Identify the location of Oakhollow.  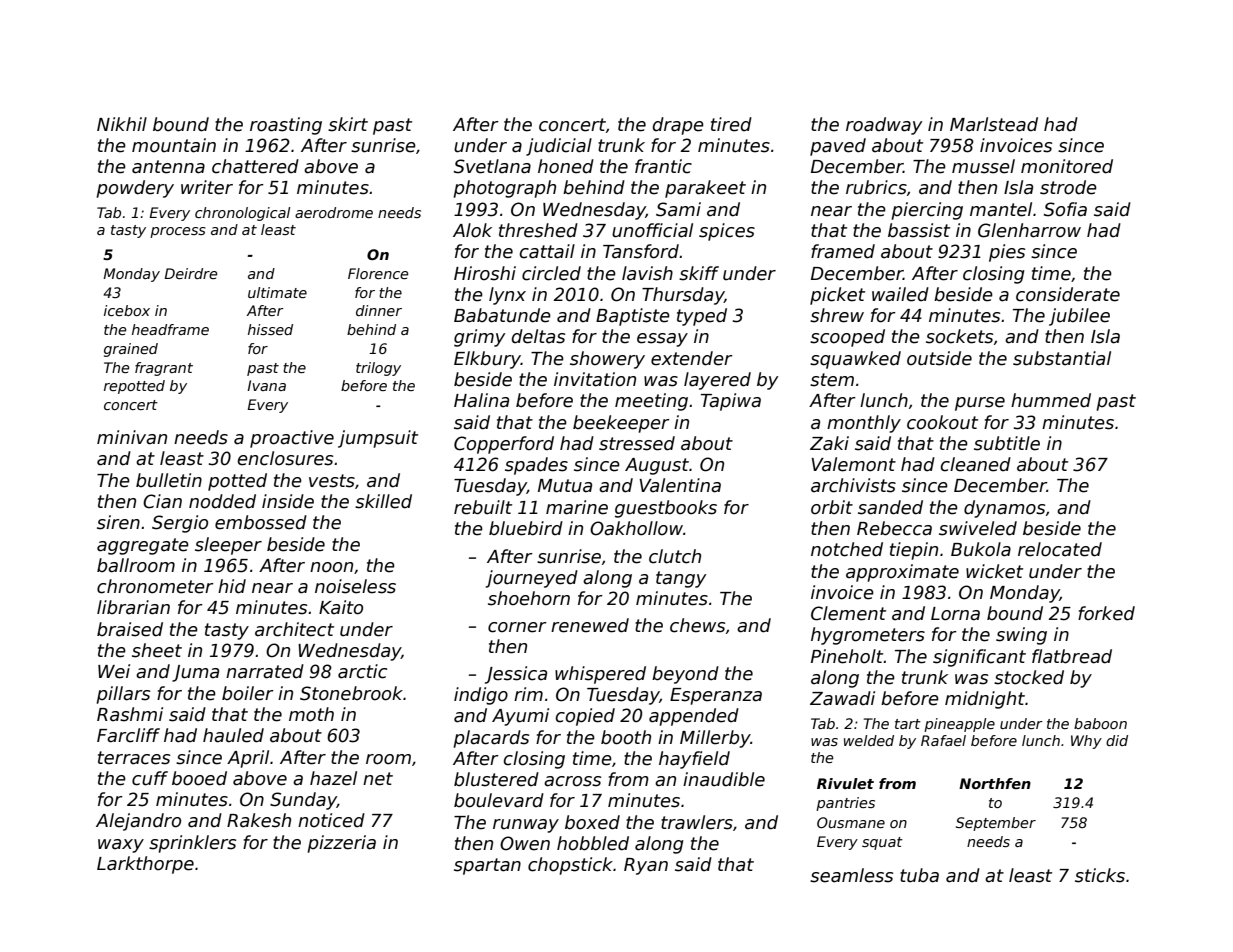
(636, 528).
